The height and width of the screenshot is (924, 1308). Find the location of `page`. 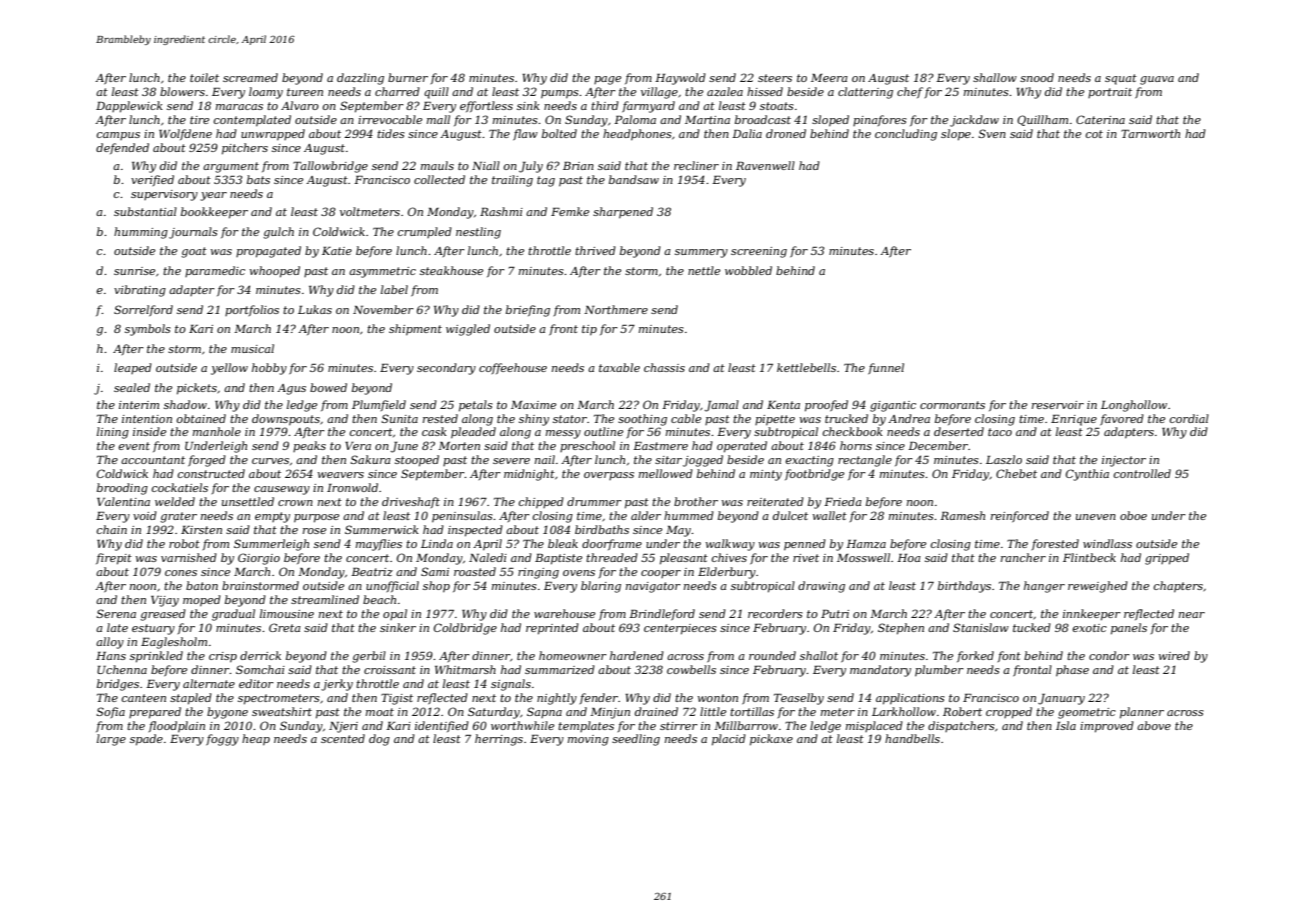

page is located at coordinates (607, 80).
